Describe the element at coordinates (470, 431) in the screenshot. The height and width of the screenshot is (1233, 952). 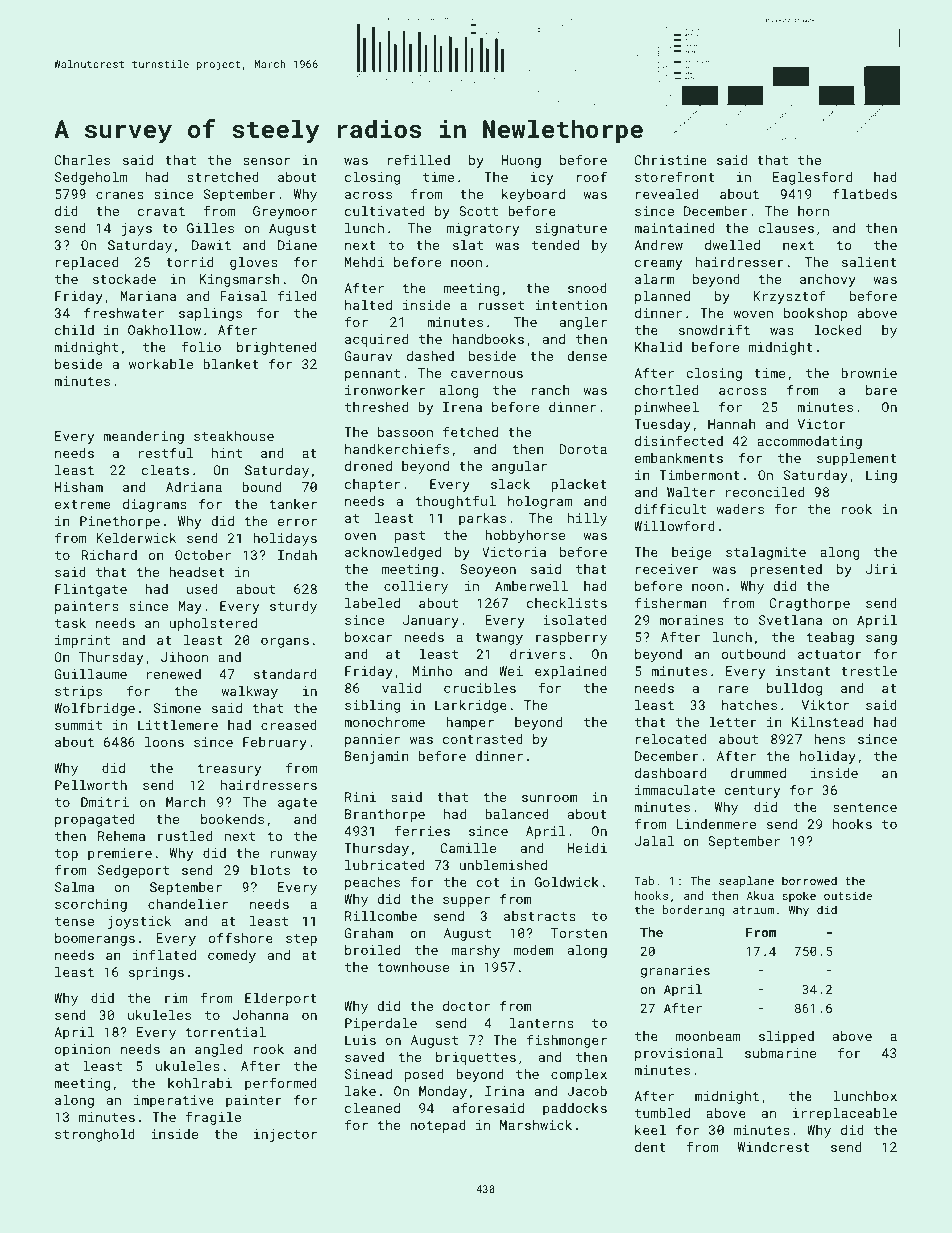
I see `fetched` at that location.
